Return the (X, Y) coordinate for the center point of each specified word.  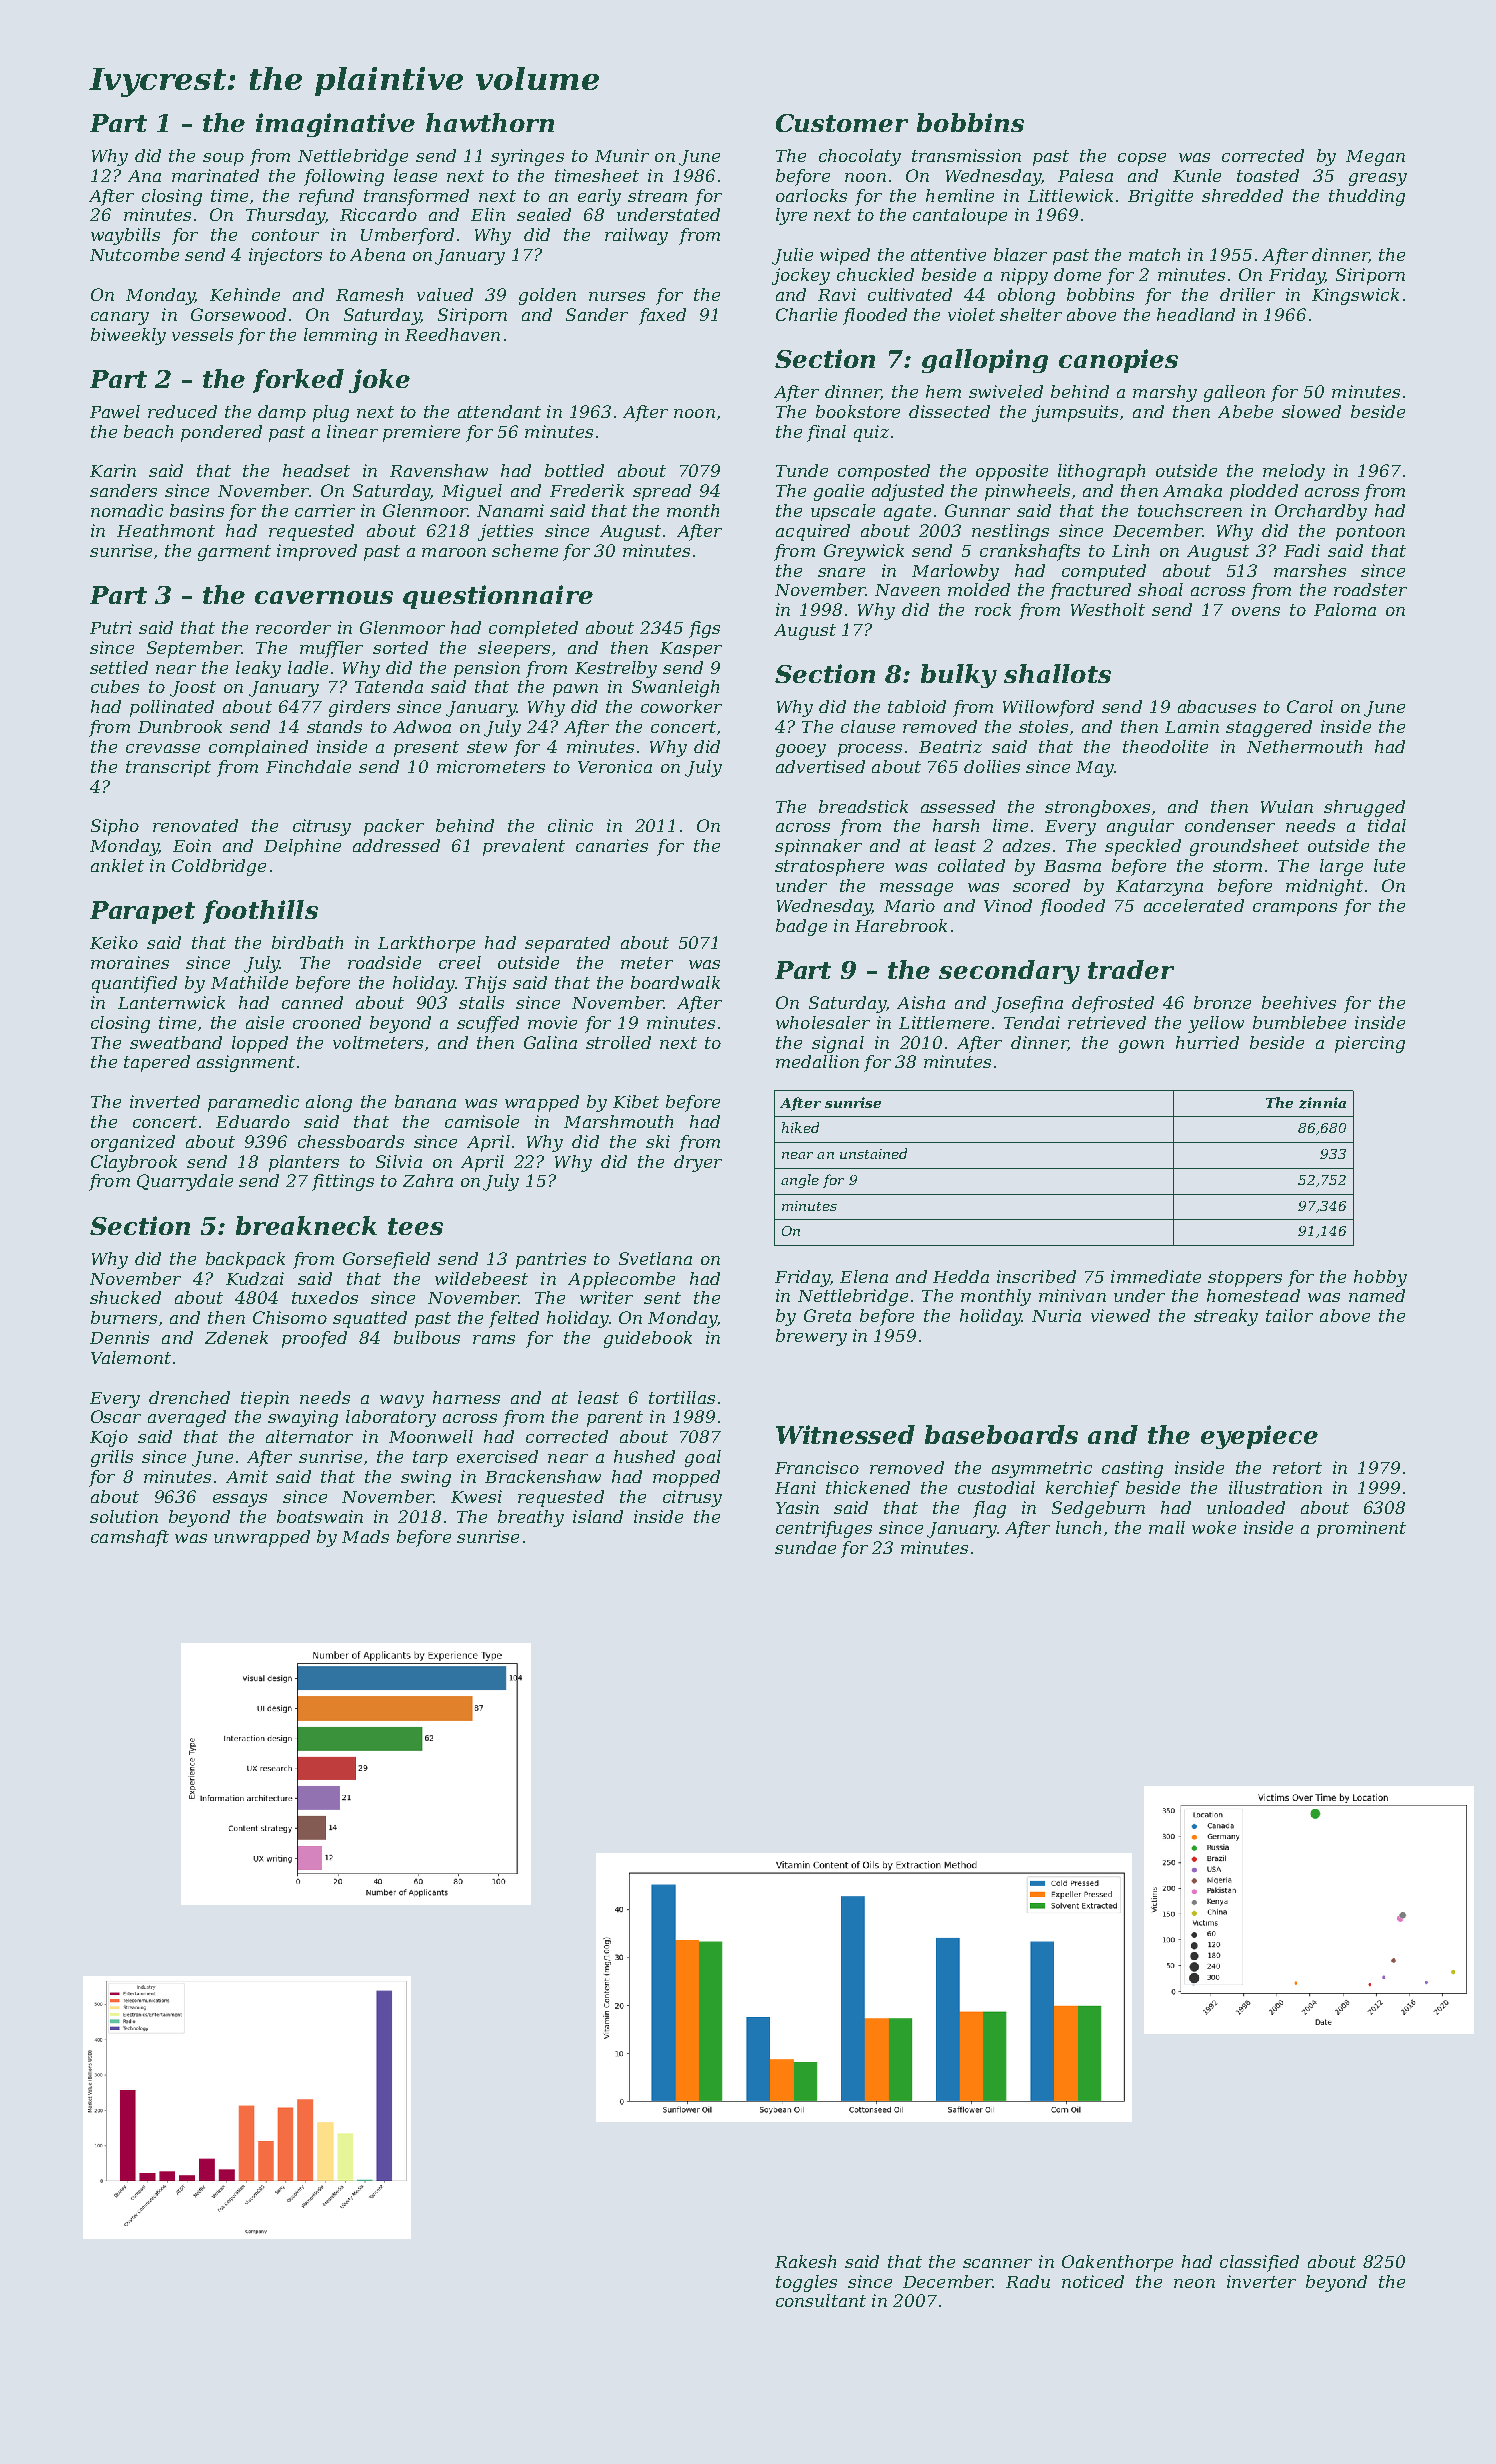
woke (1214, 1527)
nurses (617, 296)
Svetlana (655, 1258)
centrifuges (824, 1529)
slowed (1311, 411)
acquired (813, 532)
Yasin (797, 1507)
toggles (806, 2283)
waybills (125, 236)
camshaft (130, 1538)
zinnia (1322, 1103)
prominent (1361, 1529)
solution (124, 1516)
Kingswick (1355, 296)
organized (133, 1143)
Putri (111, 627)
